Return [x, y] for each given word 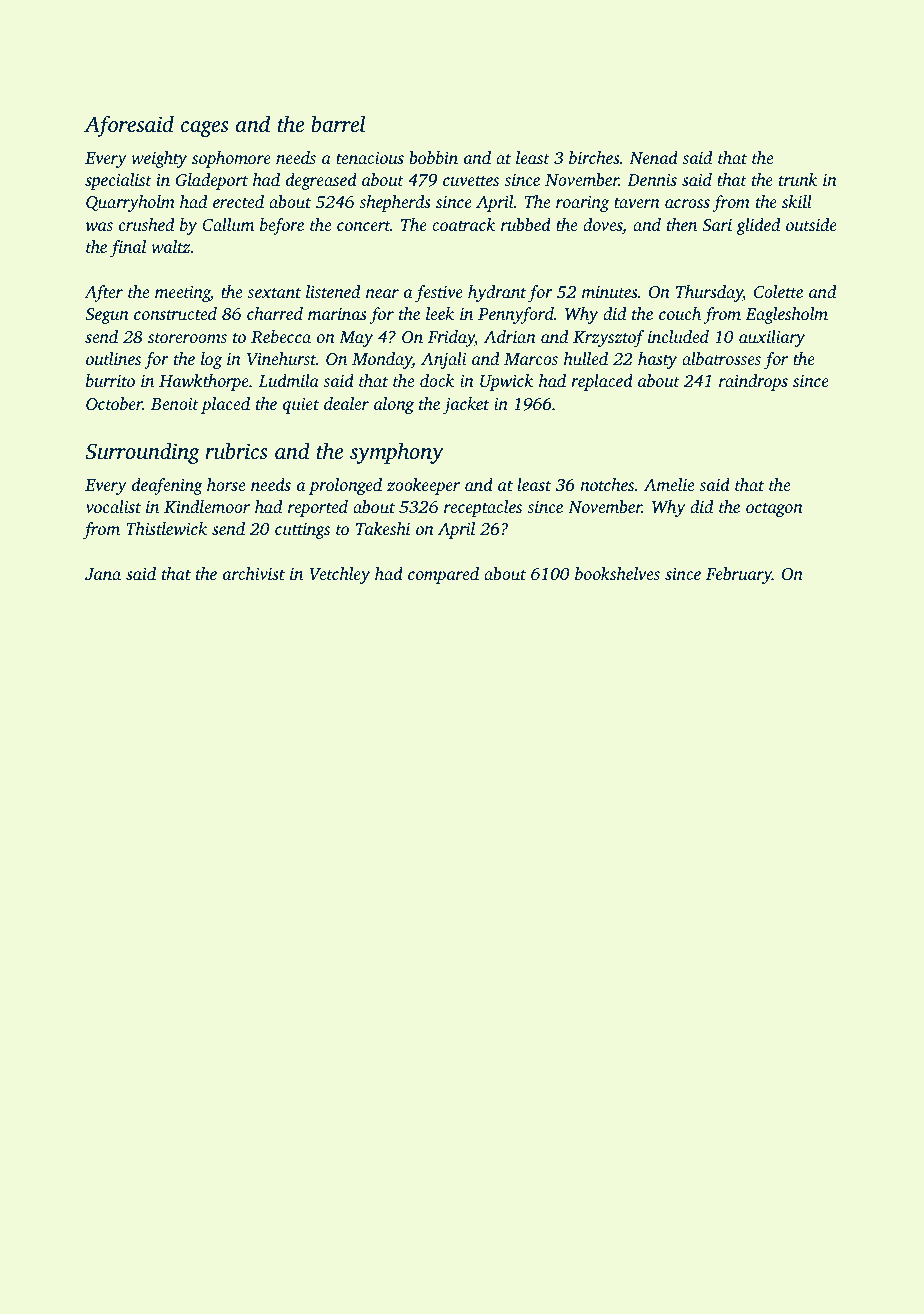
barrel [338, 123]
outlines [113, 358]
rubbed [526, 224]
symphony [397, 453]
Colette [778, 292]
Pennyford [516, 315]
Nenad [653, 157]
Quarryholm [130, 203]
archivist [254, 573]
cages [205, 129]
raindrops [753, 382]
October [114, 404]
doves [602, 224]
